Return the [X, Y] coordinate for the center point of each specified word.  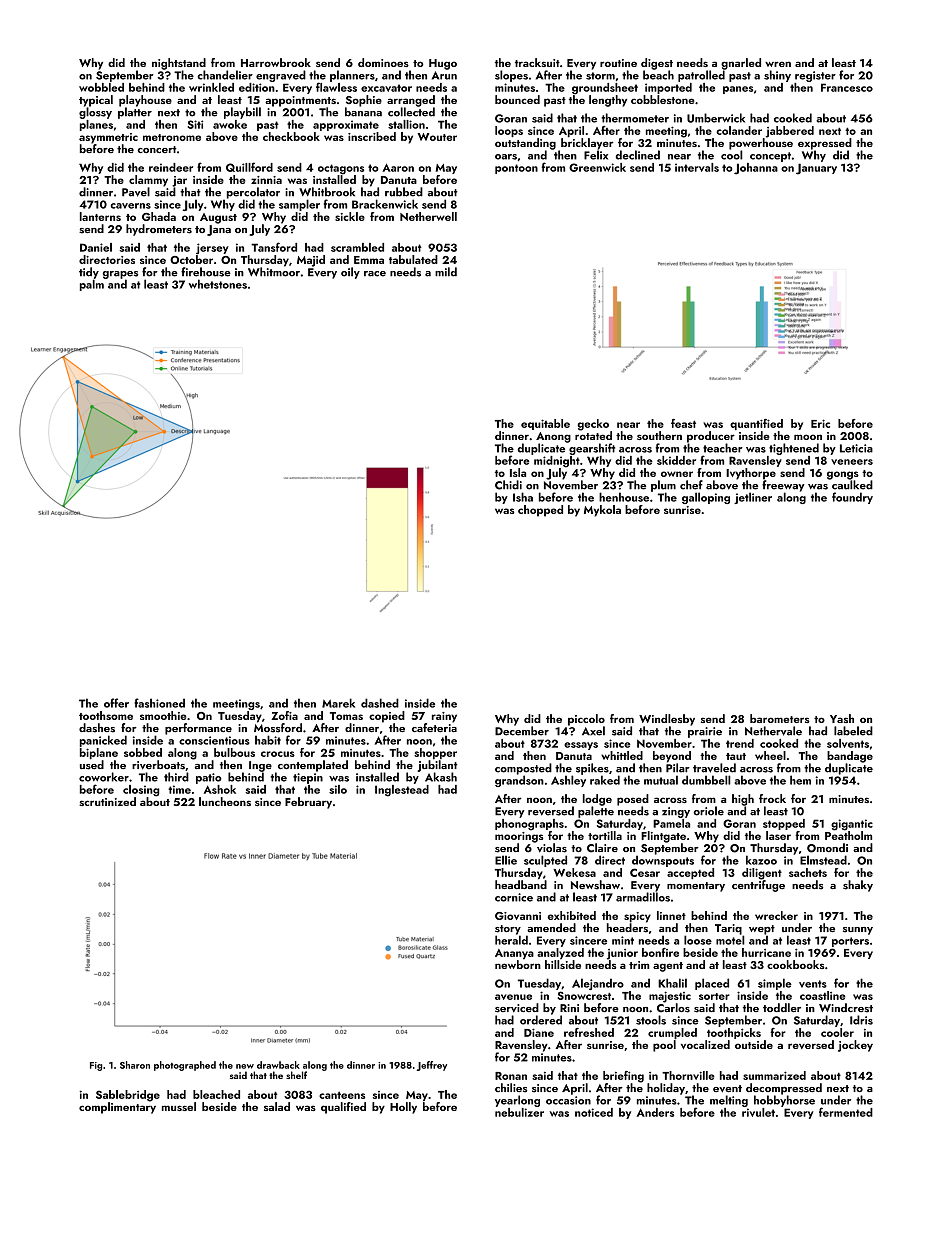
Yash [842, 718]
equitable [545, 424]
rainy [444, 717]
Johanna [756, 169]
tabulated [413, 259]
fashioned [159, 703]
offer [116, 703]
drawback [278, 1065]
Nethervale [773, 731]
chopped [540, 511]
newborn [518, 964]
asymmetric [108, 138]
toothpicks [734, 1033]
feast [683, 423]
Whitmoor [274, 272]
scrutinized [107, 801]
